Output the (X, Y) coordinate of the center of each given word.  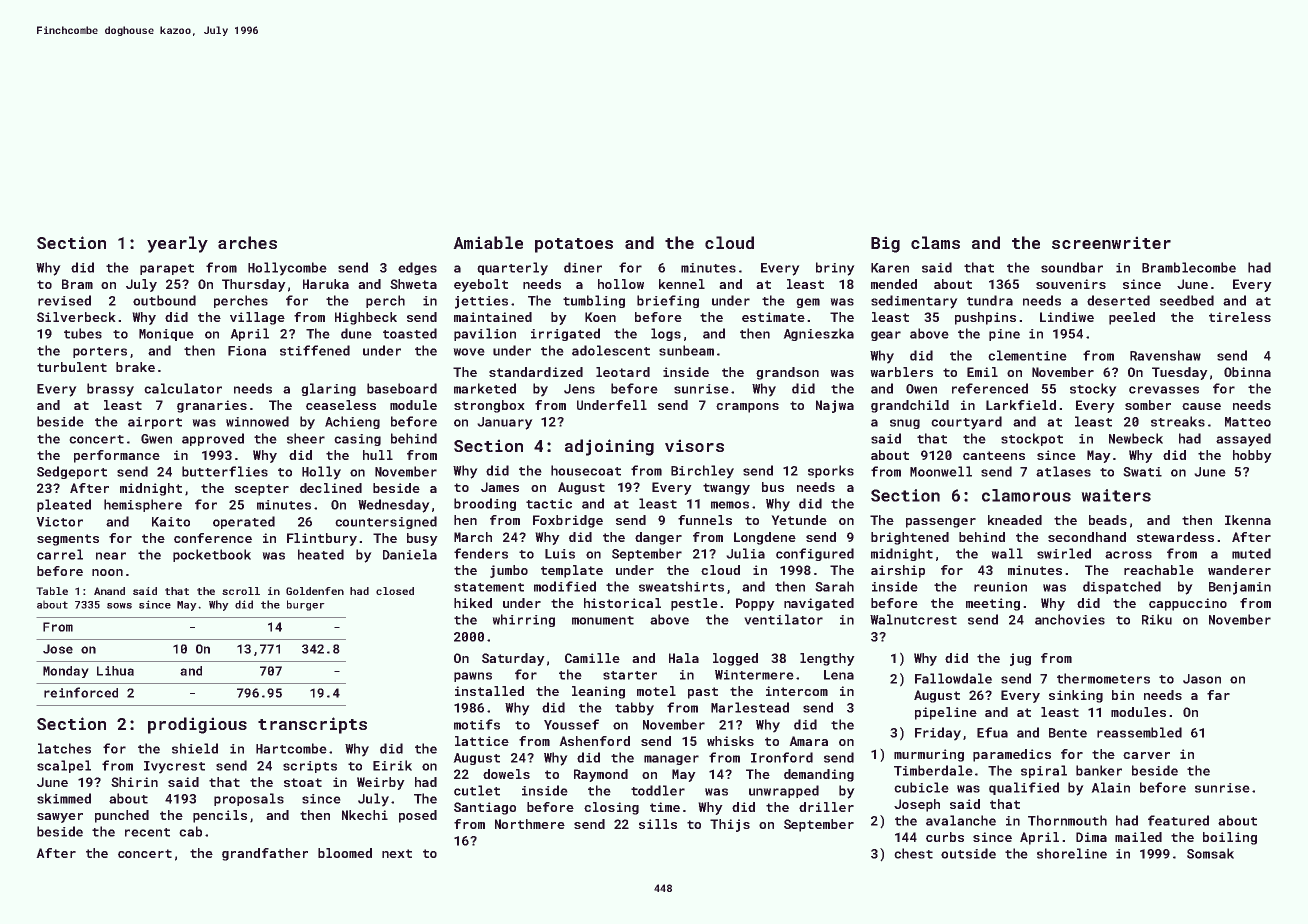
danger (658, 538)
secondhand (1087, 537)
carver (1146, 755)
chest (913, 853)
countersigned (386, 522)
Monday (66, 672)
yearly (177, 244)
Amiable (488, 242)
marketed (485, 388)
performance (117, 456)
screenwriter (1111, 242)
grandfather (265, 854)
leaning (598, 692)
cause (1201, 406)
